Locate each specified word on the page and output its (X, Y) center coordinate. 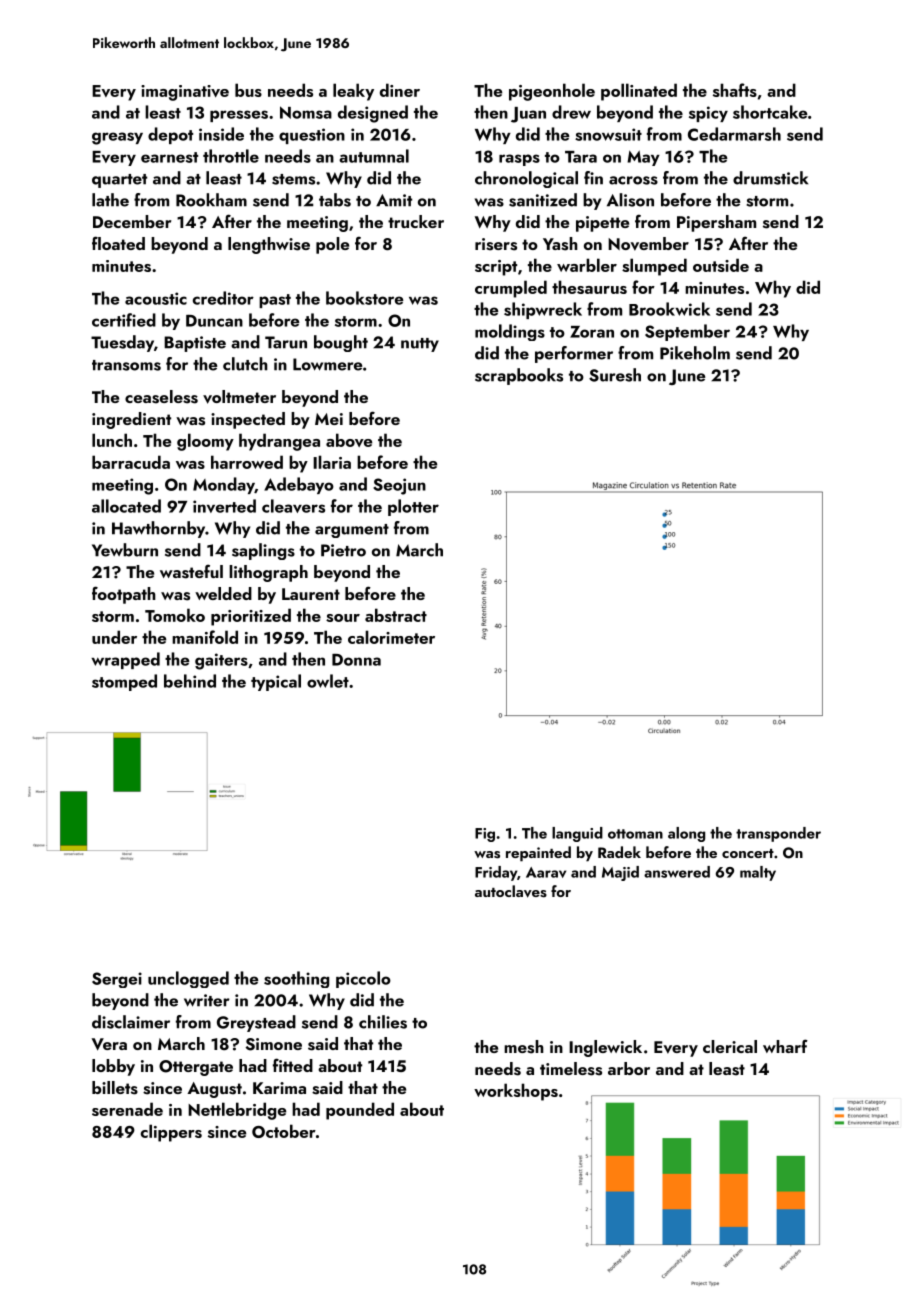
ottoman (635, 834)
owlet (328, 681)
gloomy (205, 442)
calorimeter (391, 637)
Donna (356, 660)
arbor (629, 1068)
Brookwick (669, 309)
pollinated (639, 92)
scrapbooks (519, 376)
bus (248, 90)
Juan (528, 115)
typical (276, 682)
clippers (171, 1133)
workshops (516, 1092)
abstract (396, 615)
